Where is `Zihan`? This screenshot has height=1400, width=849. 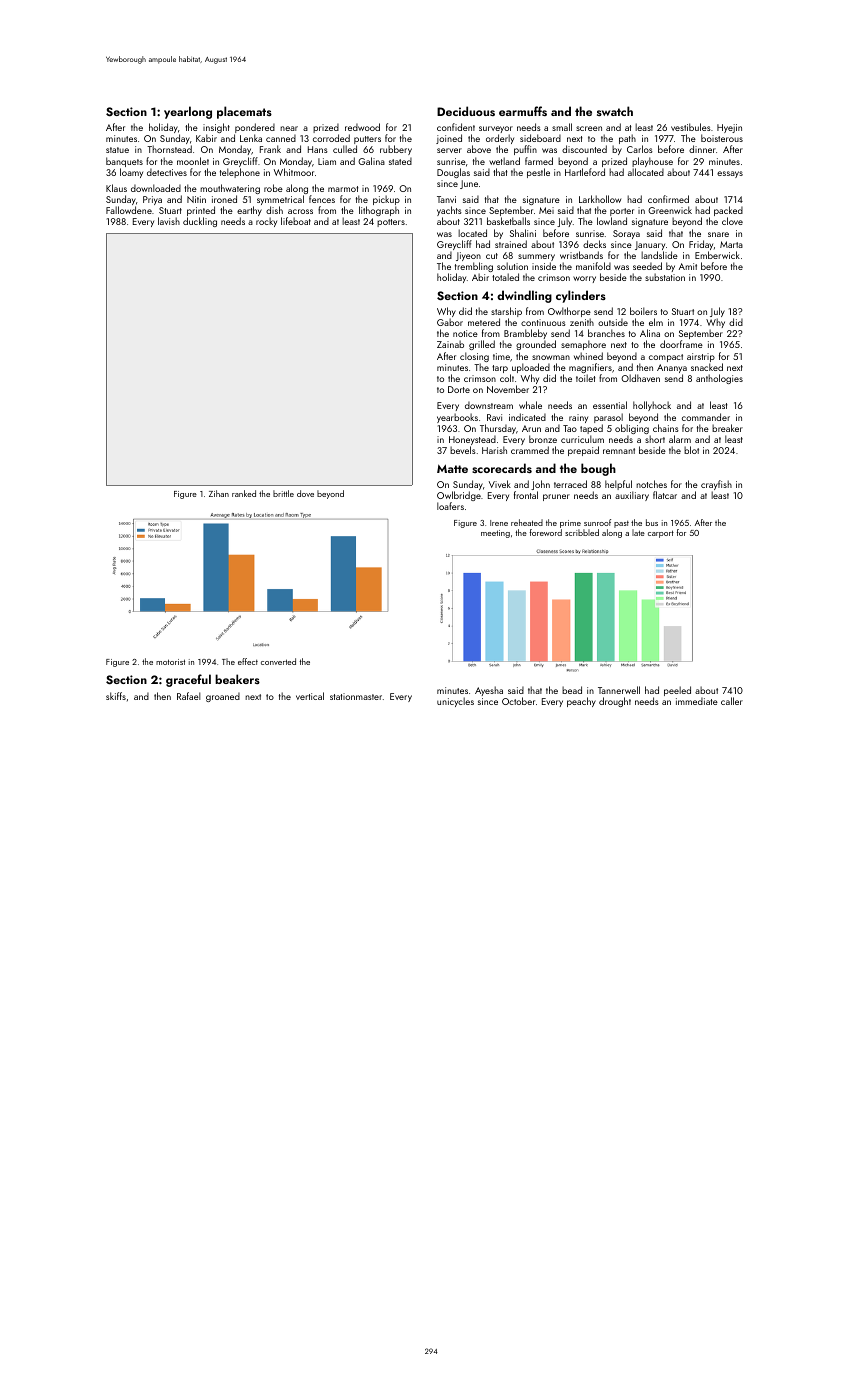
Zihan is located at coordinates (219, 493).
